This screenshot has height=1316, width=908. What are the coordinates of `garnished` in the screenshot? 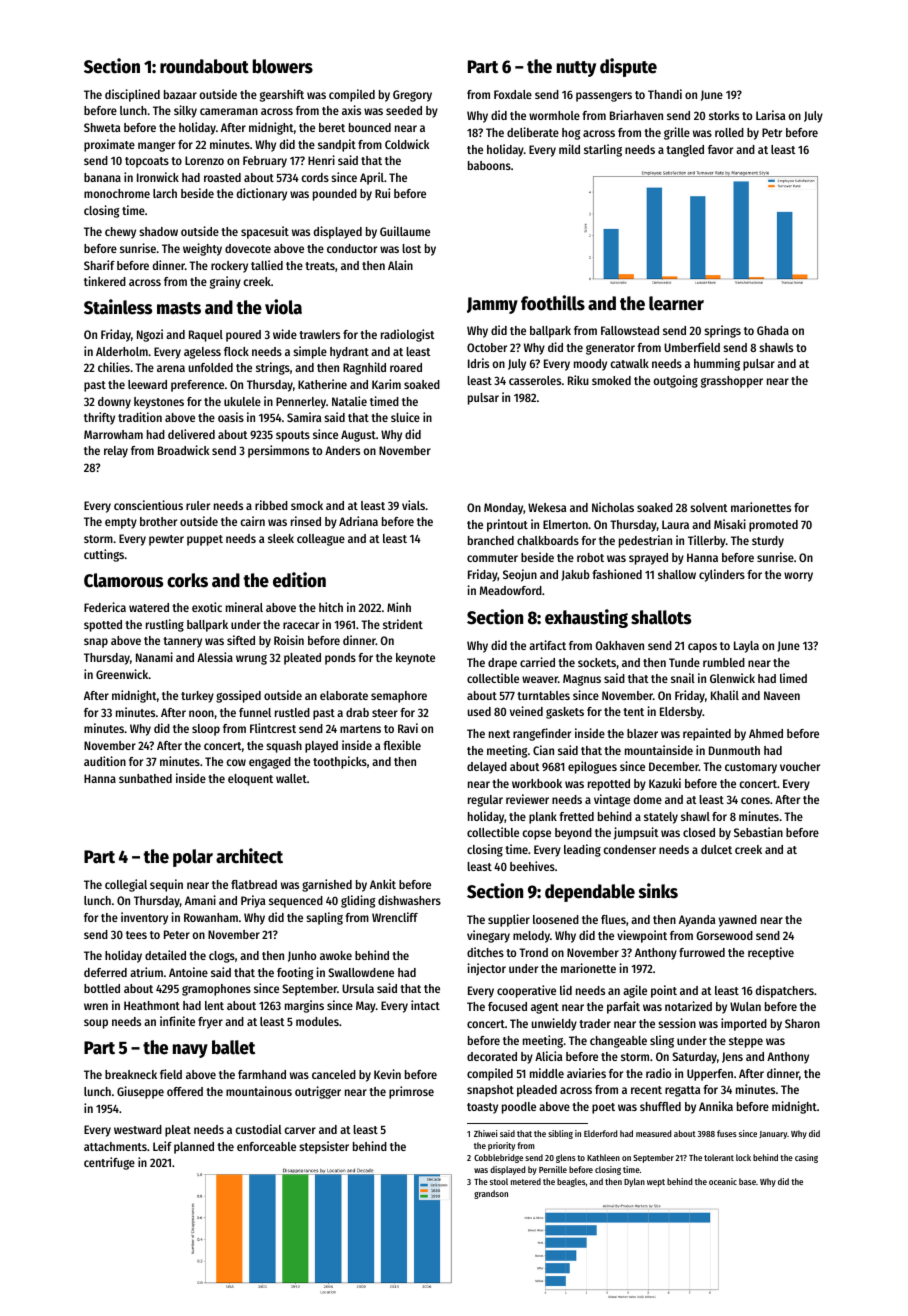 It's located at (327, 885).
